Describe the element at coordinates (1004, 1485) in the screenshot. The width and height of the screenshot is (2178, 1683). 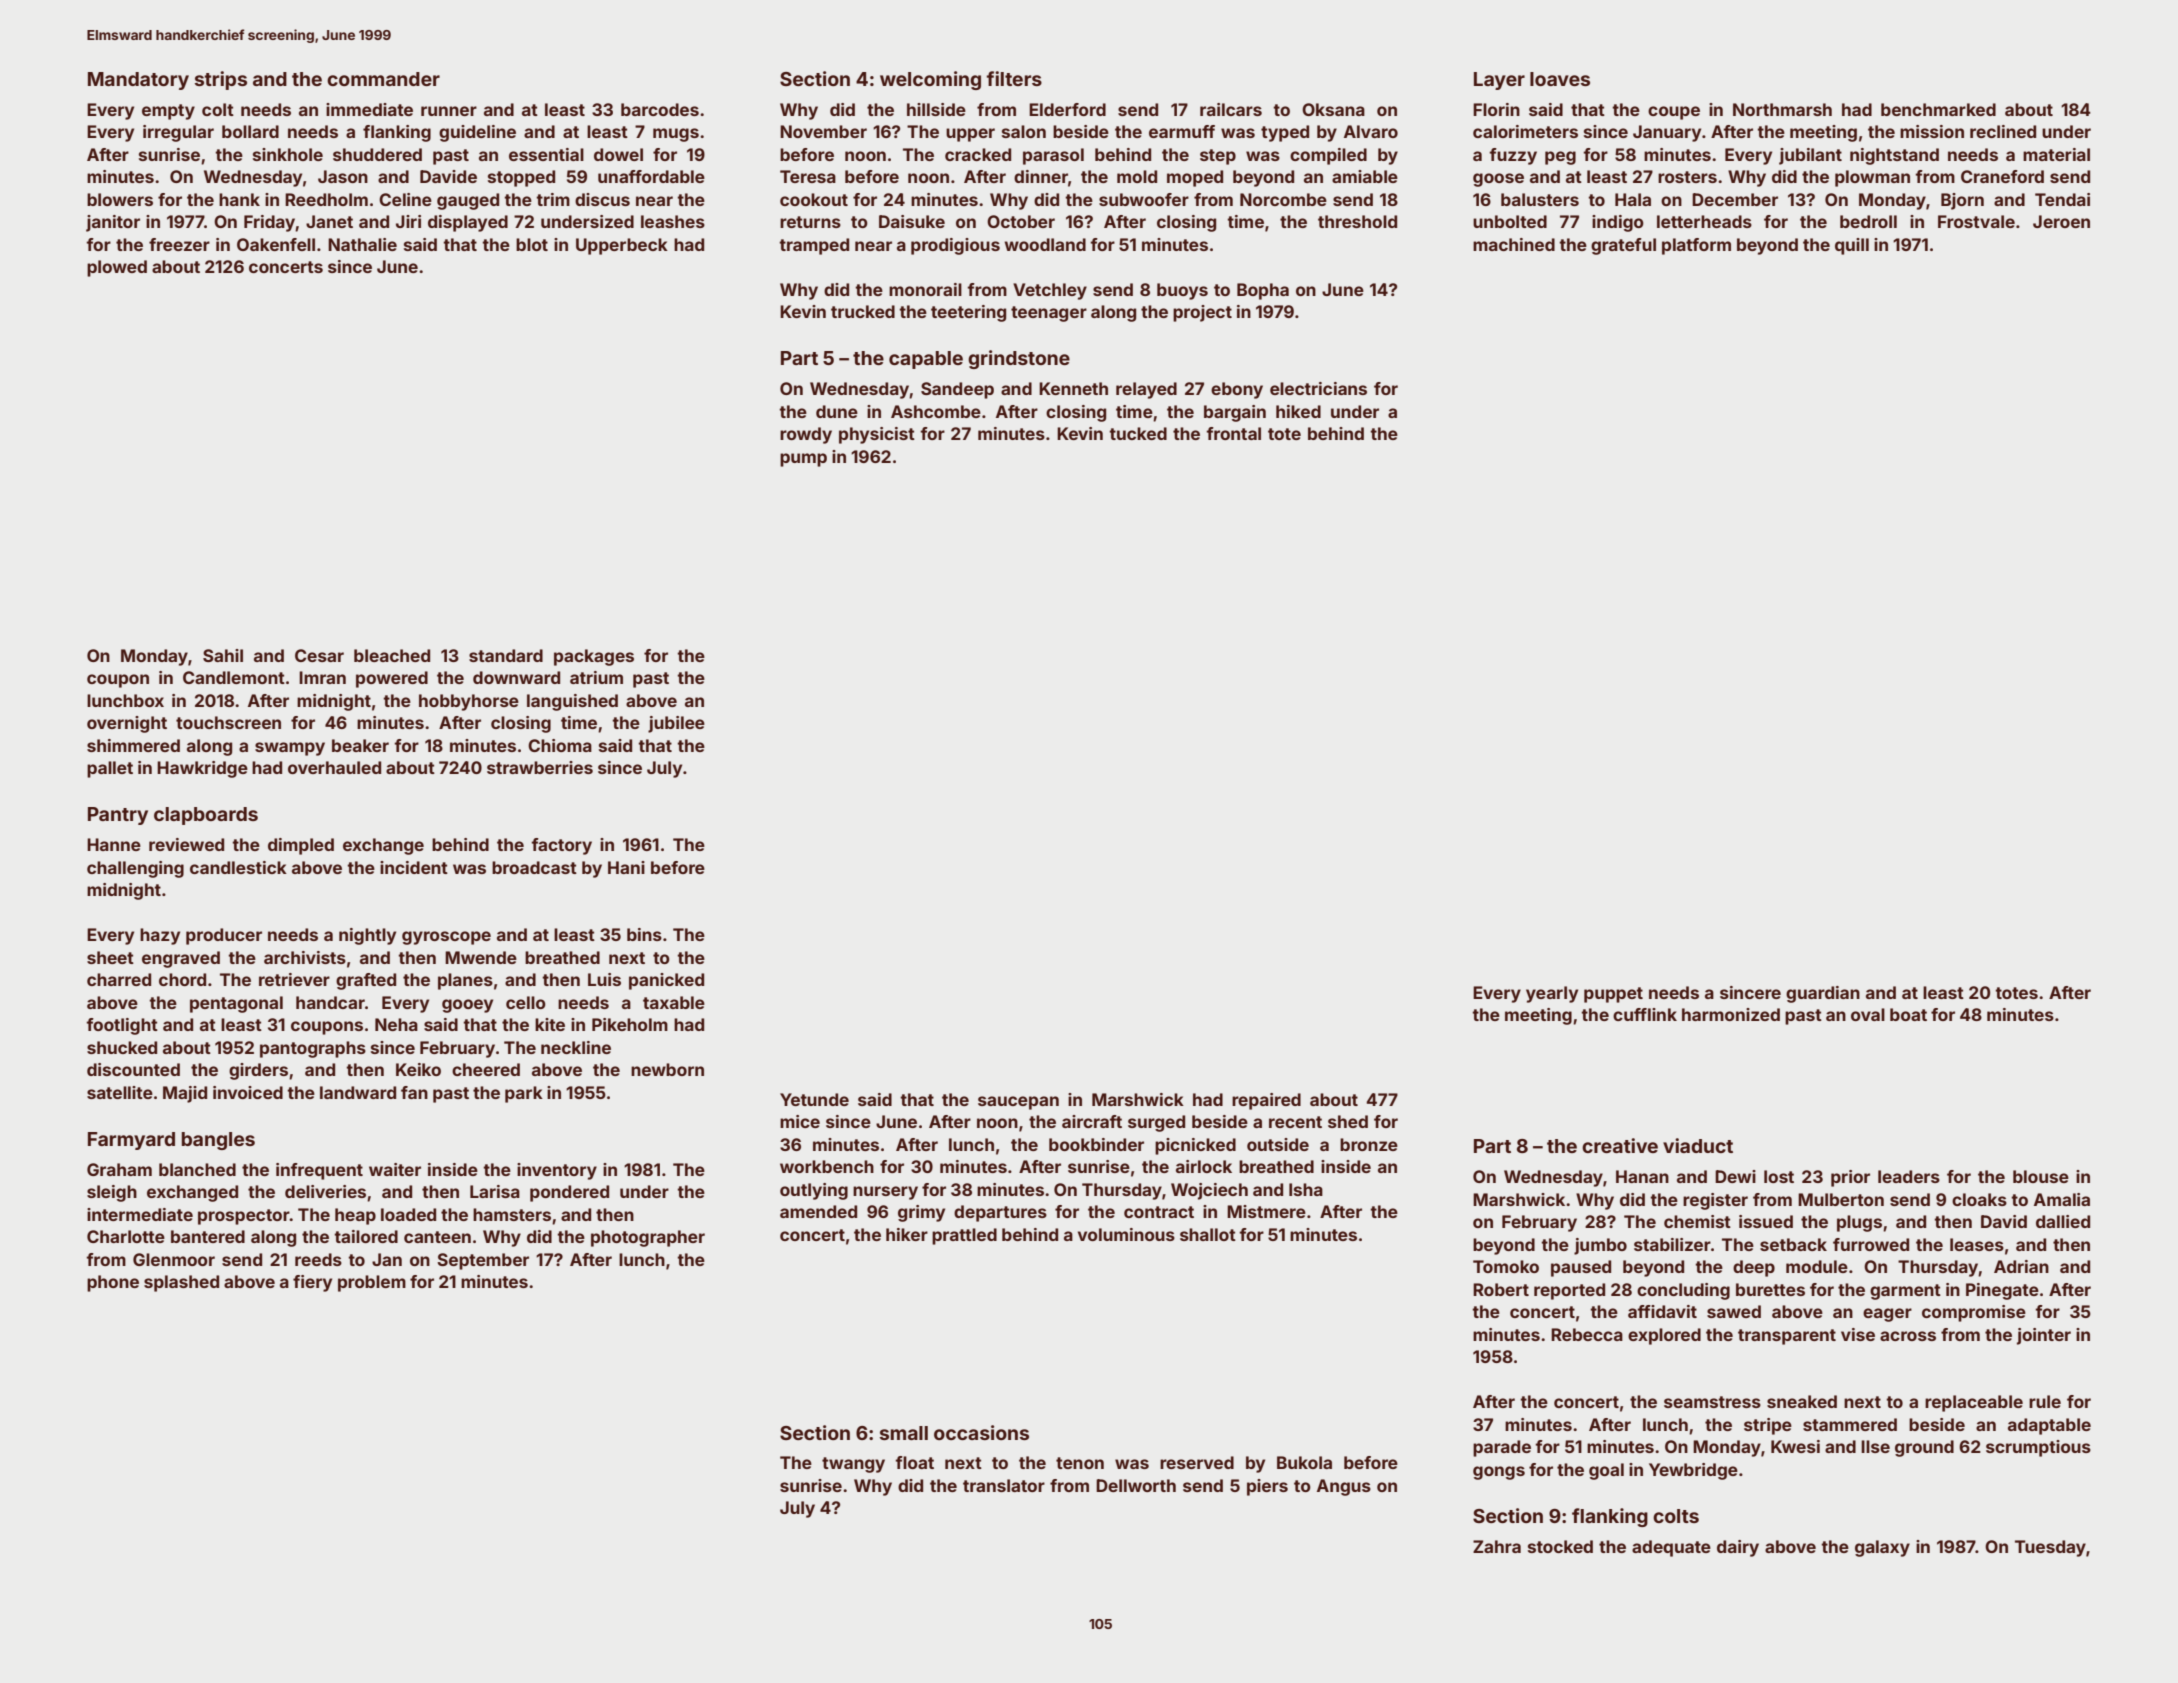
I see `translator` at that location.
